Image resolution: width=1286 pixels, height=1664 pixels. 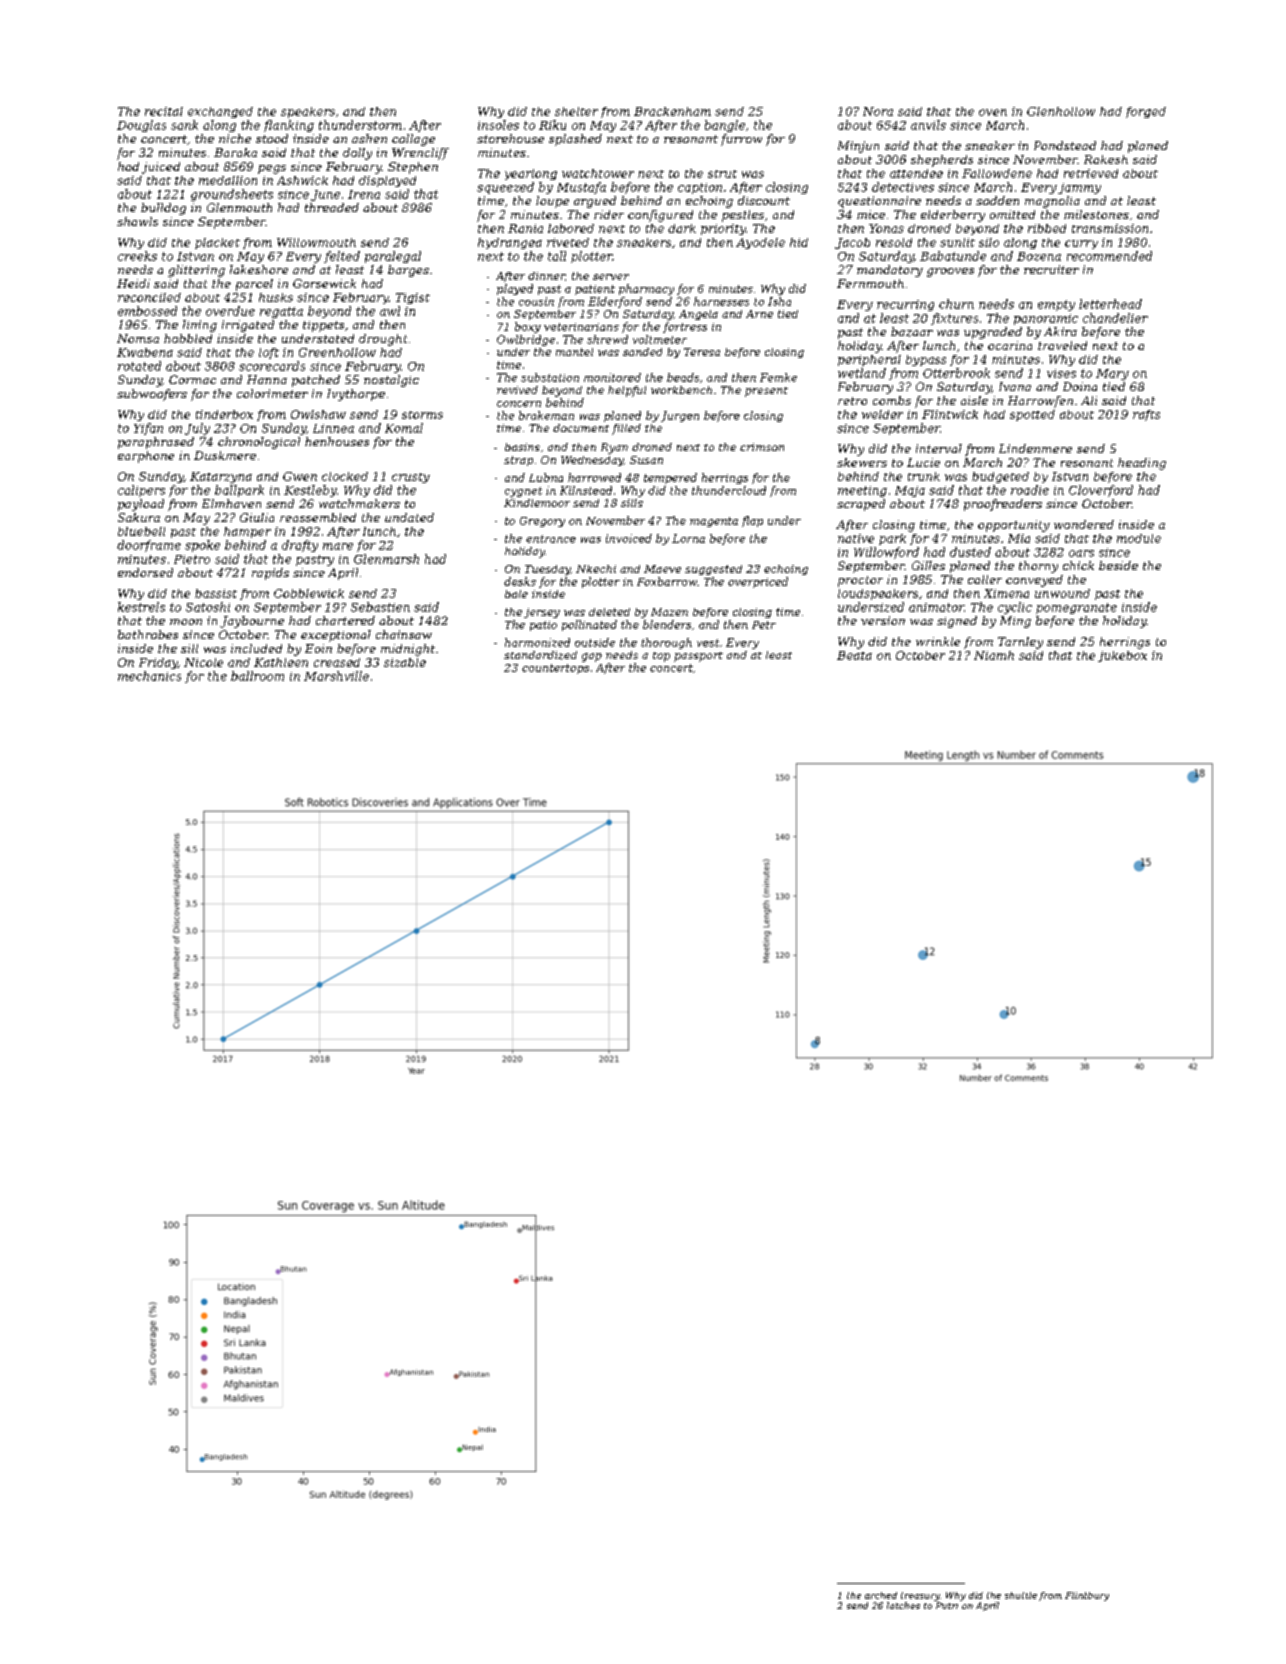 I want to click on Niamh, so click(x=994, y=655).
